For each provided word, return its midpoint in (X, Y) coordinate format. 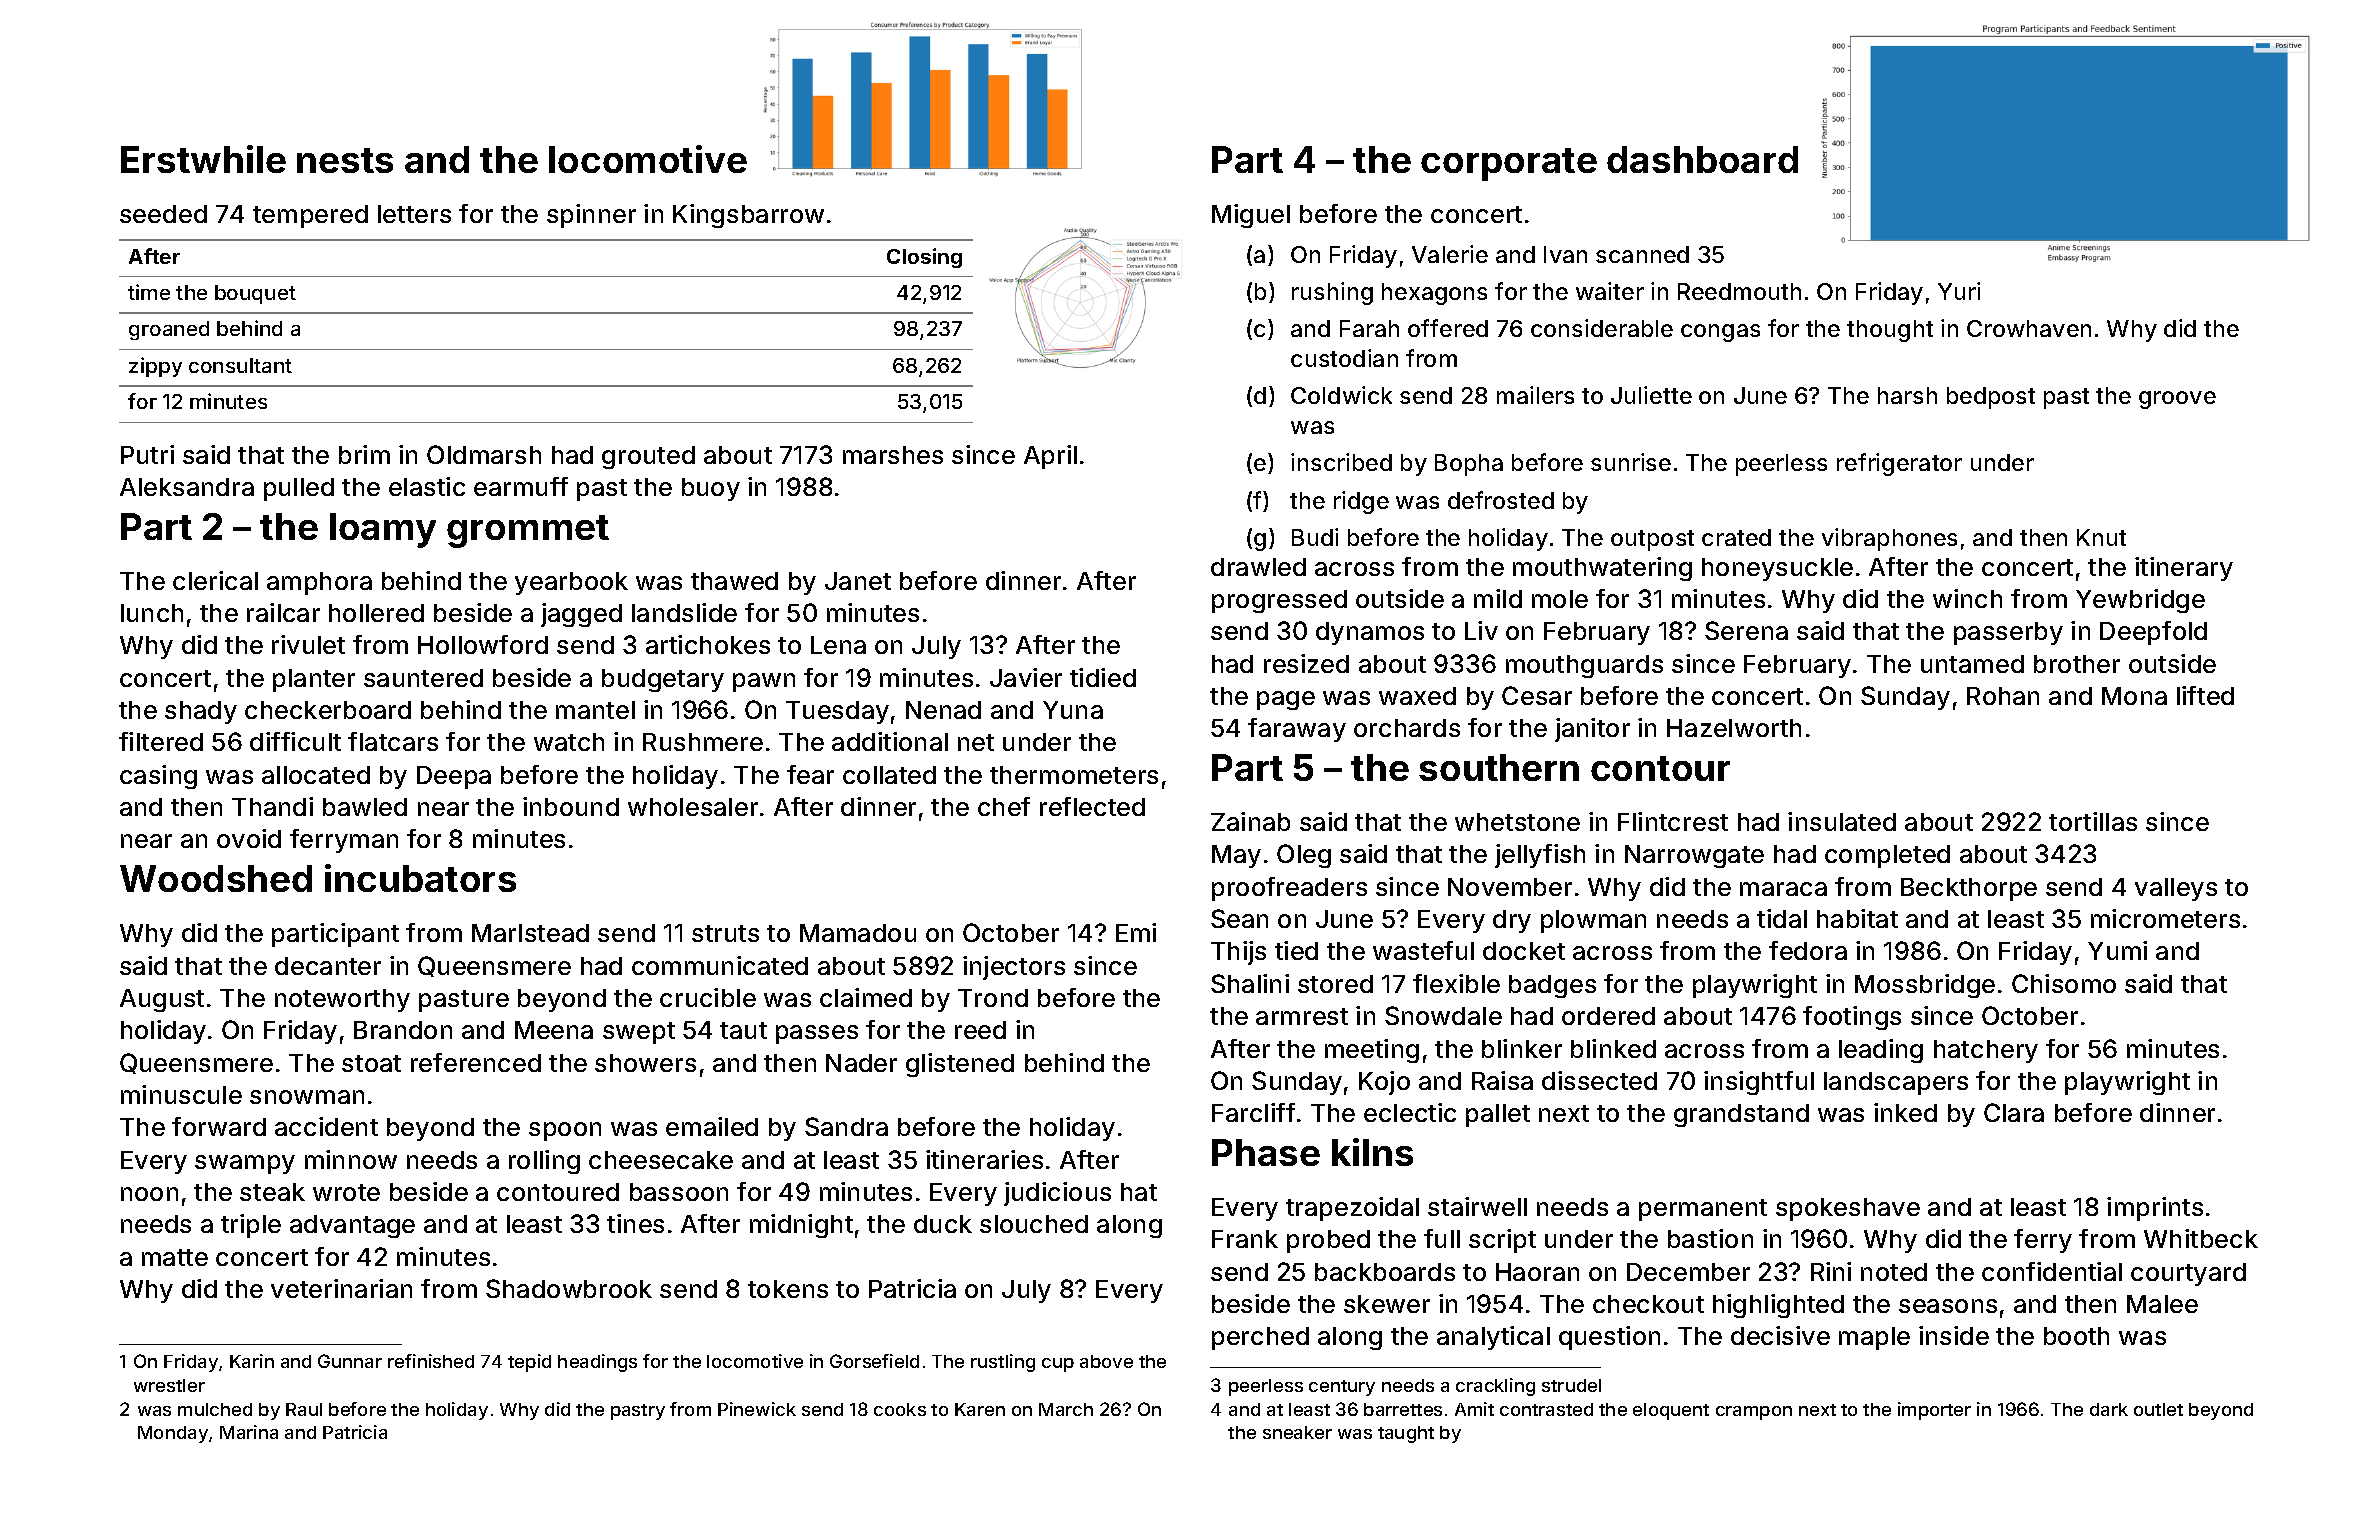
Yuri (1959, 291)
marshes (893, 455)
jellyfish (1540, 856)
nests (345, 160)
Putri (147, 454)
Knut (2101, 537)
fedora (1808, 950)
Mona (2134, 696)
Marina (249, 1432)
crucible (708, 997)
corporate (1509, 164)
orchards (1407, 728)
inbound (571, 806)
